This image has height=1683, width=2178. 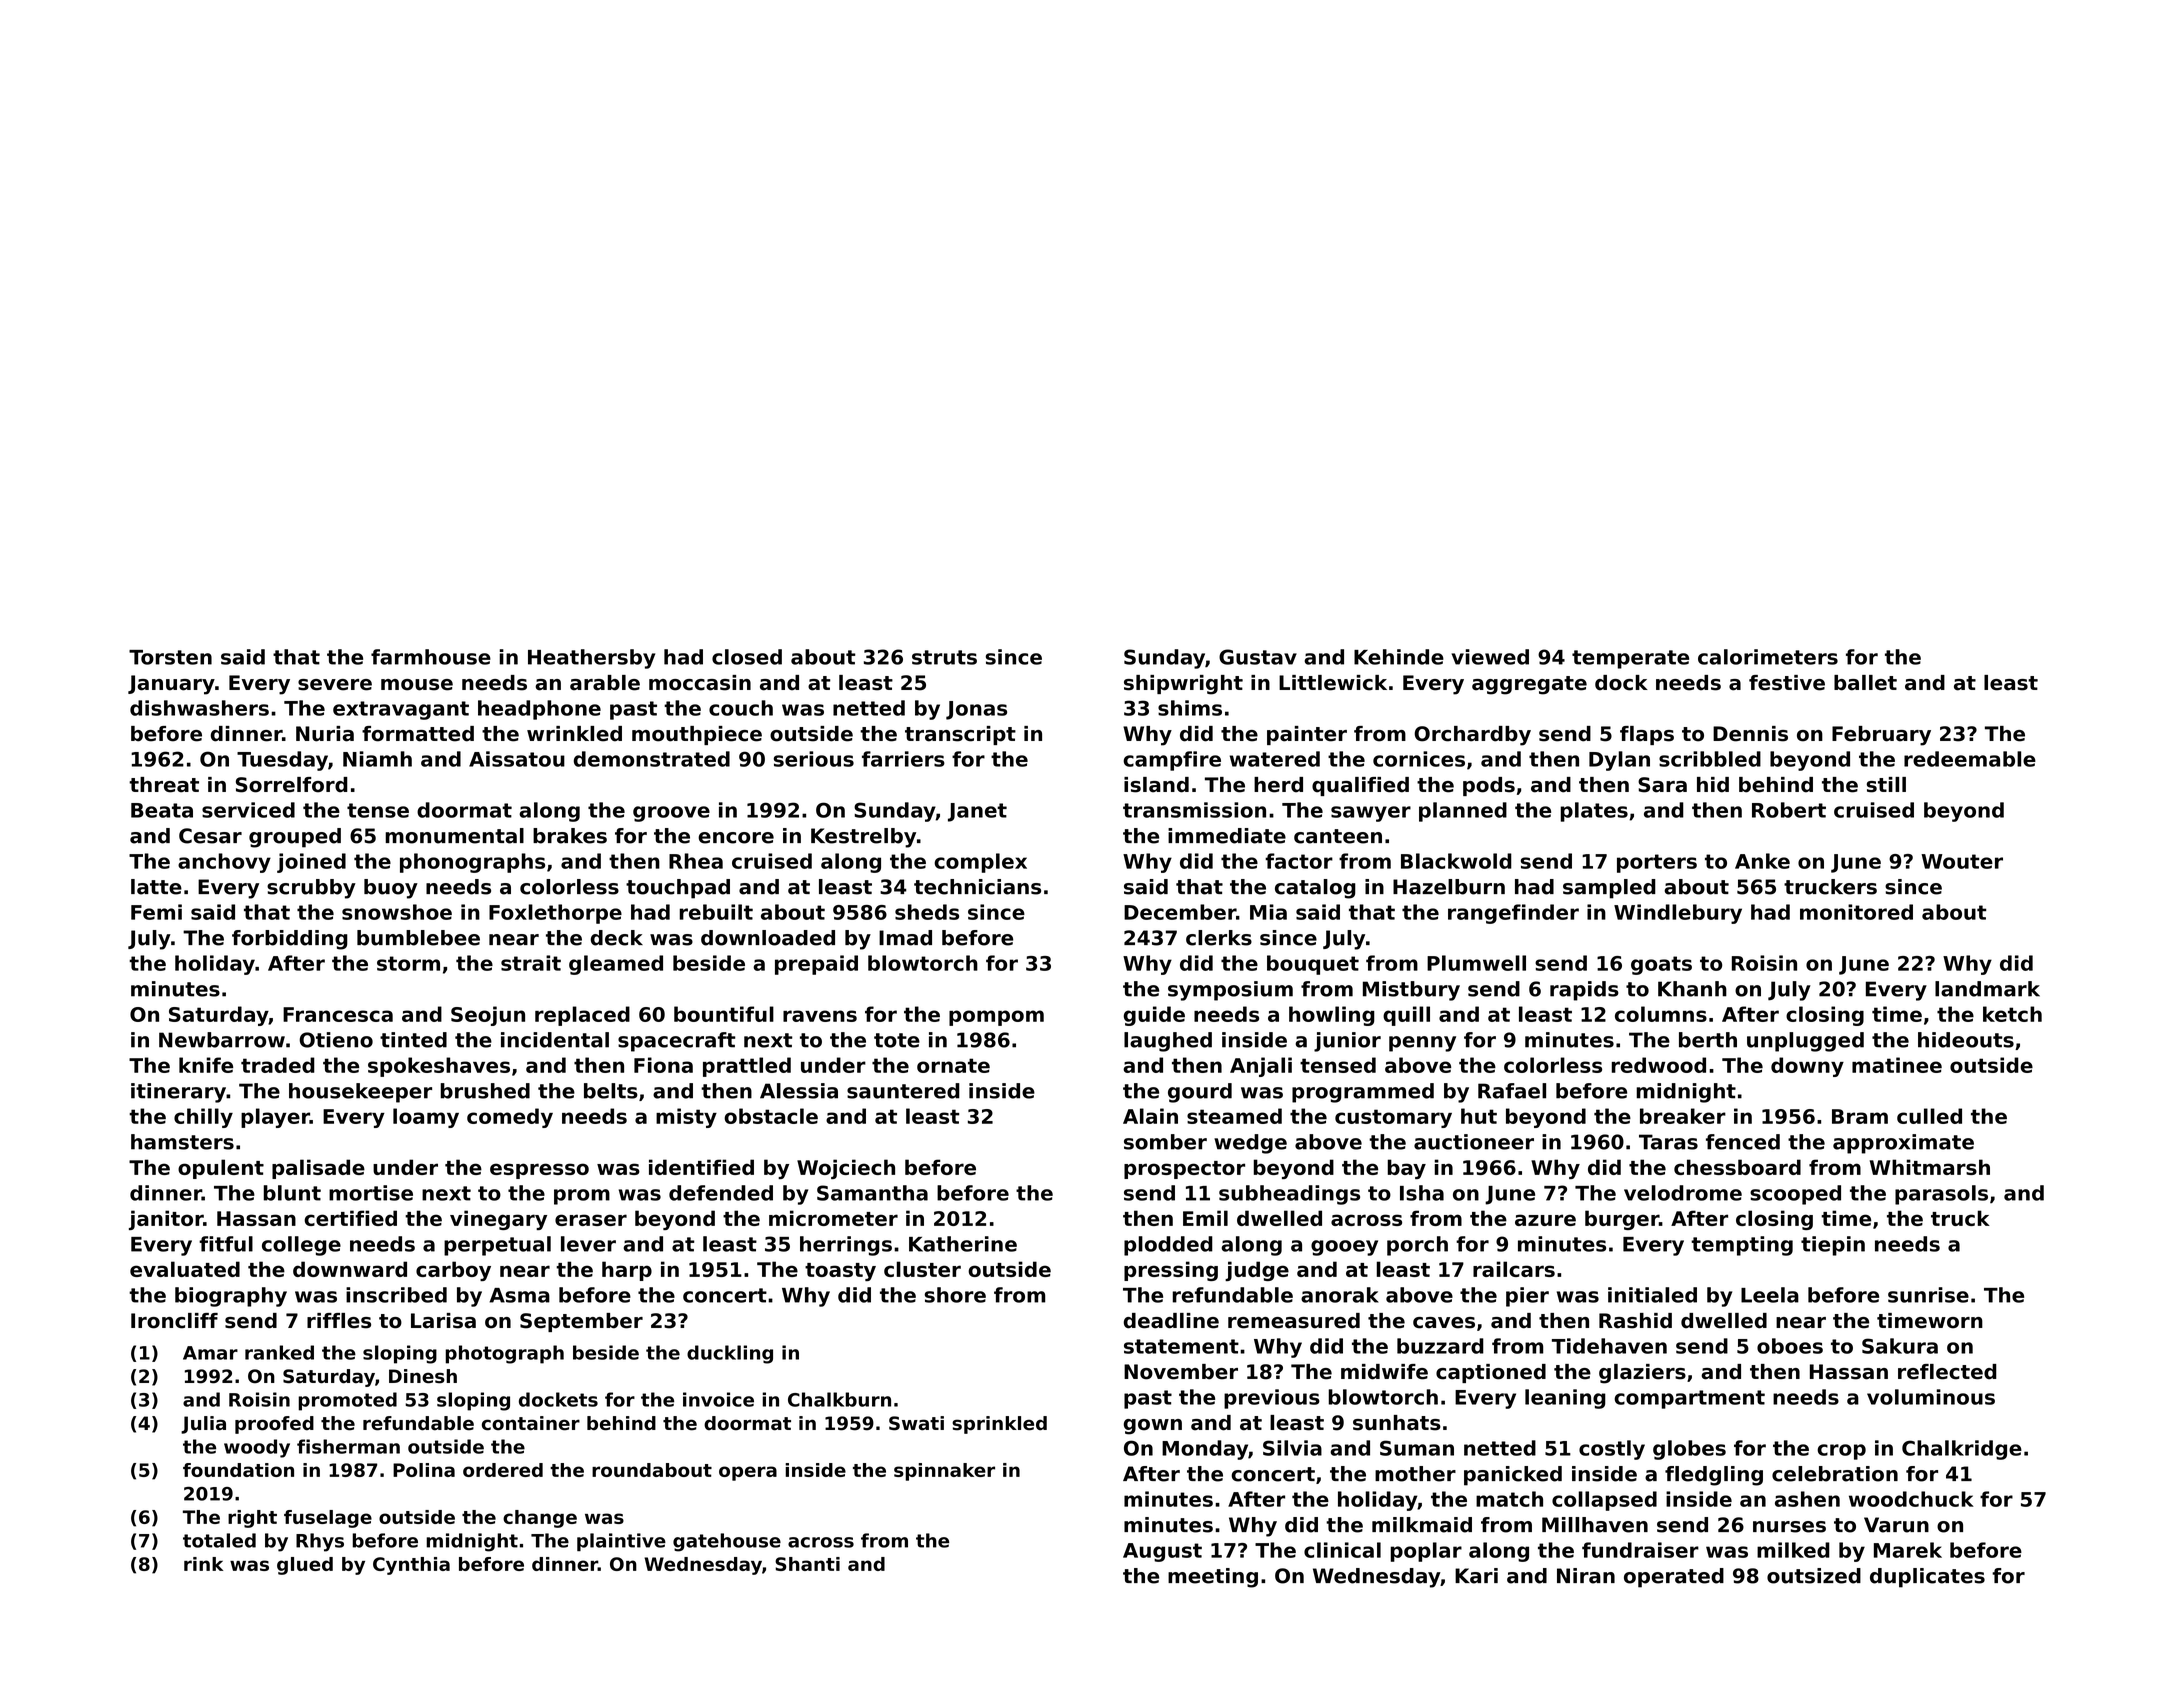 What do you see at coordinates (1768, 657) in the image?
I see `calorimeters` at bounding box center [1768, 657].
